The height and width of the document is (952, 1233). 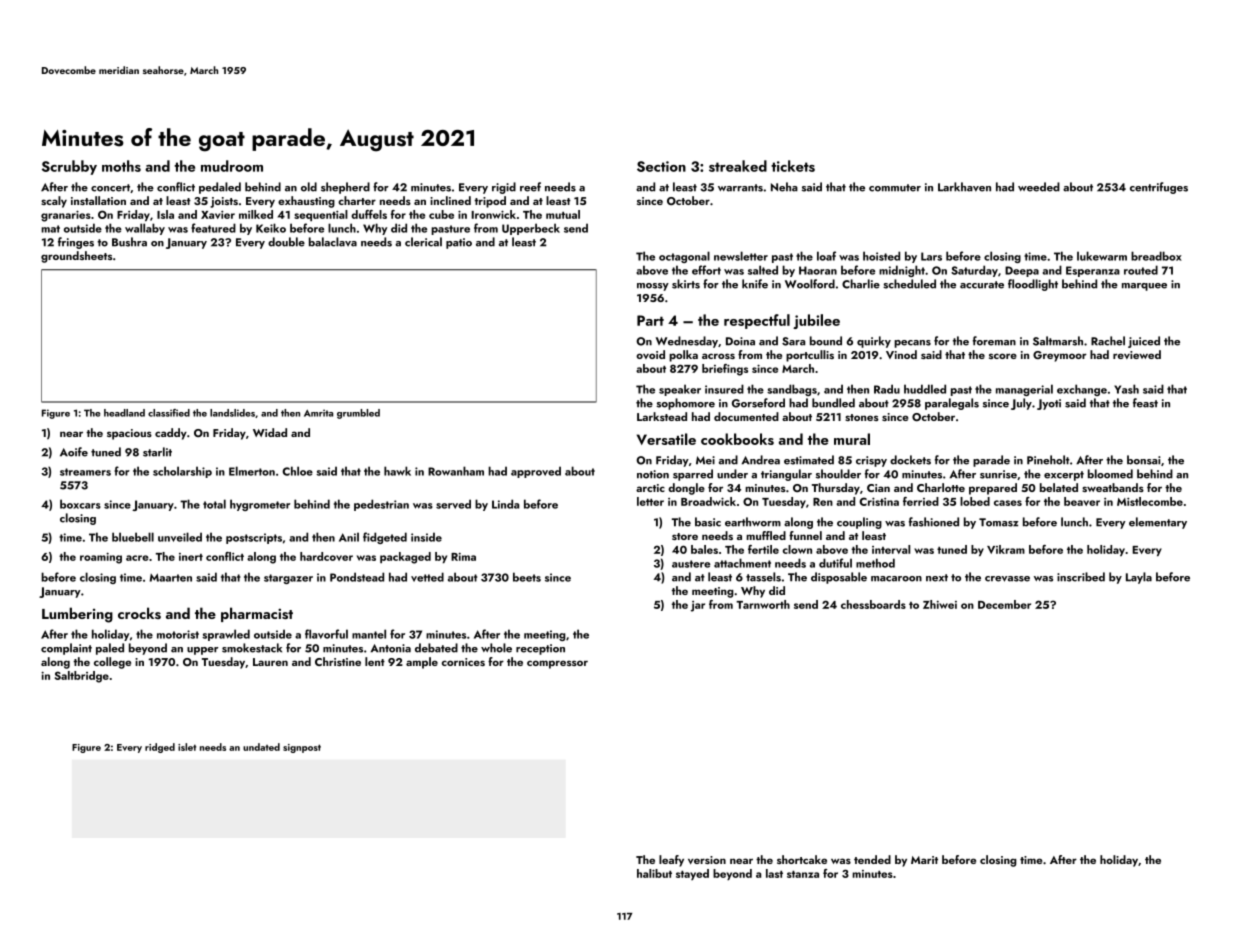 What do you see at coordinates (803, 874) in the document?
I see `stanza` at bounding box center [803, 874].
